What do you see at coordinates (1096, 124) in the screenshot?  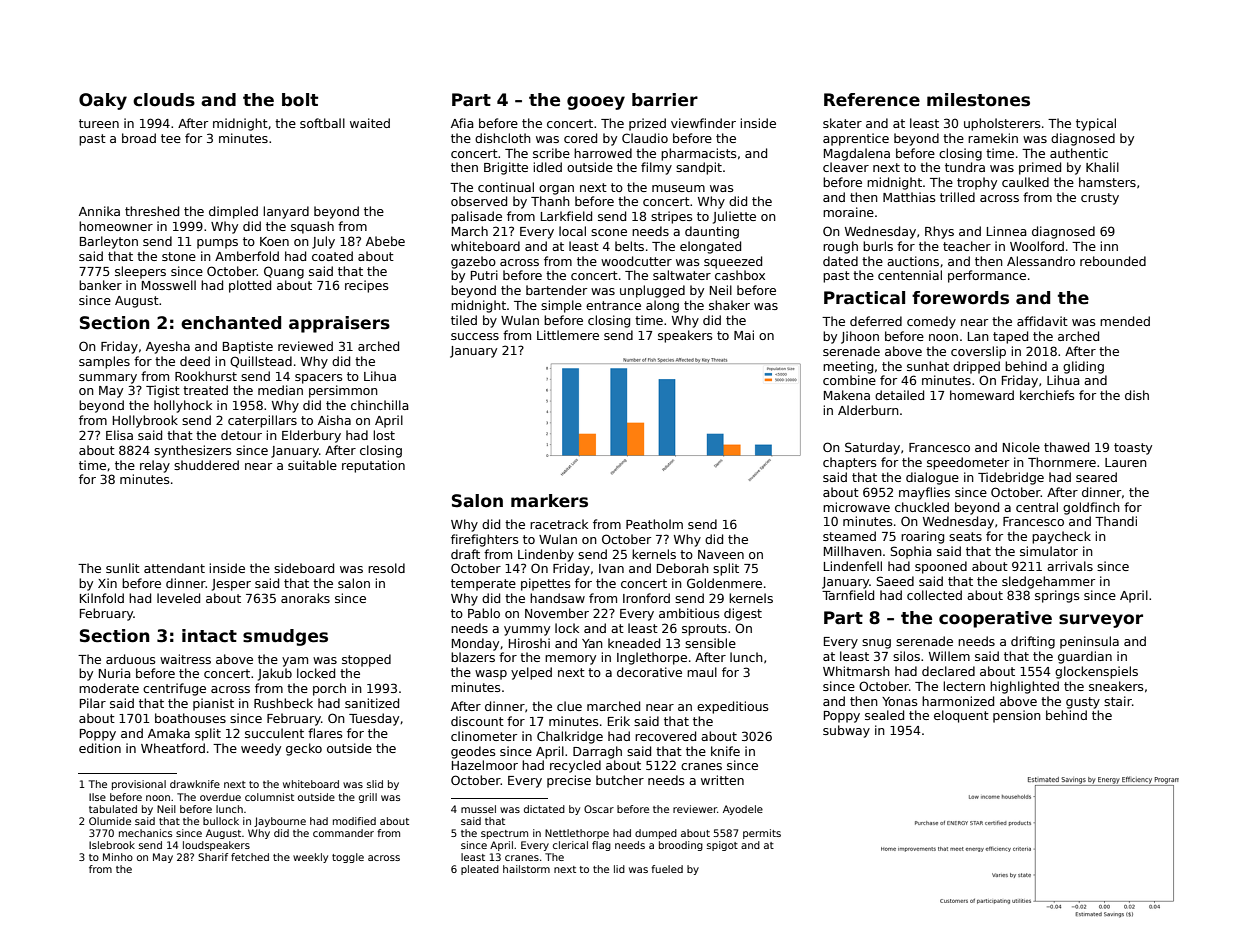 I see `typical` at bounding box center [1096, 124].
